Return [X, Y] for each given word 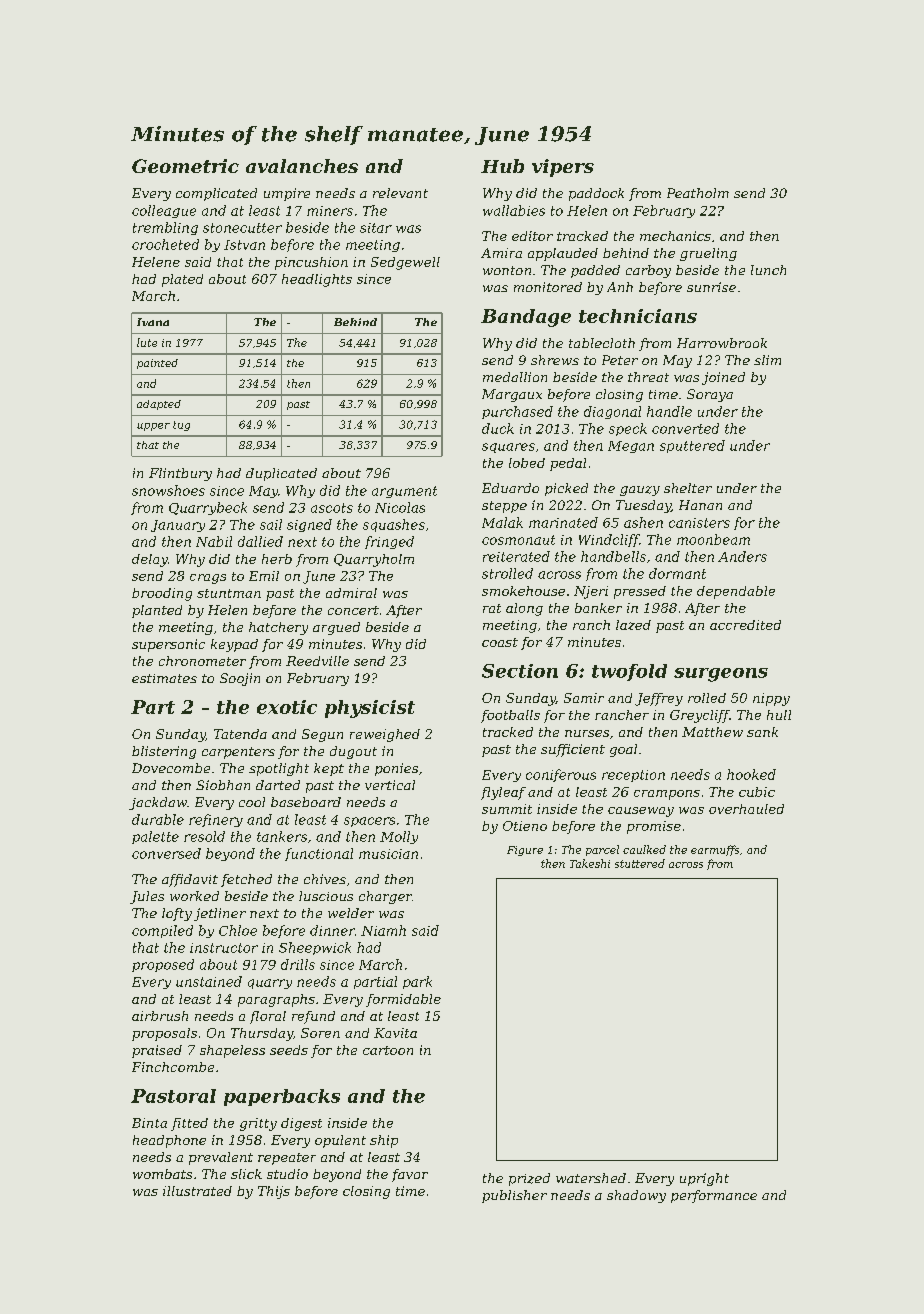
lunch [768, 270]
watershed [591, 1178]
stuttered [640, 863]
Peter [620, 360]
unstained [209, 981]
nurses [587, 733]
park [417, 982]
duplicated [281, 474]
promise [654, 827]
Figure [525, 851]
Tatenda [240, 734]
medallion [515, 377]
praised [157, 1051]
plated [182, 280]
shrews [555, 360]
